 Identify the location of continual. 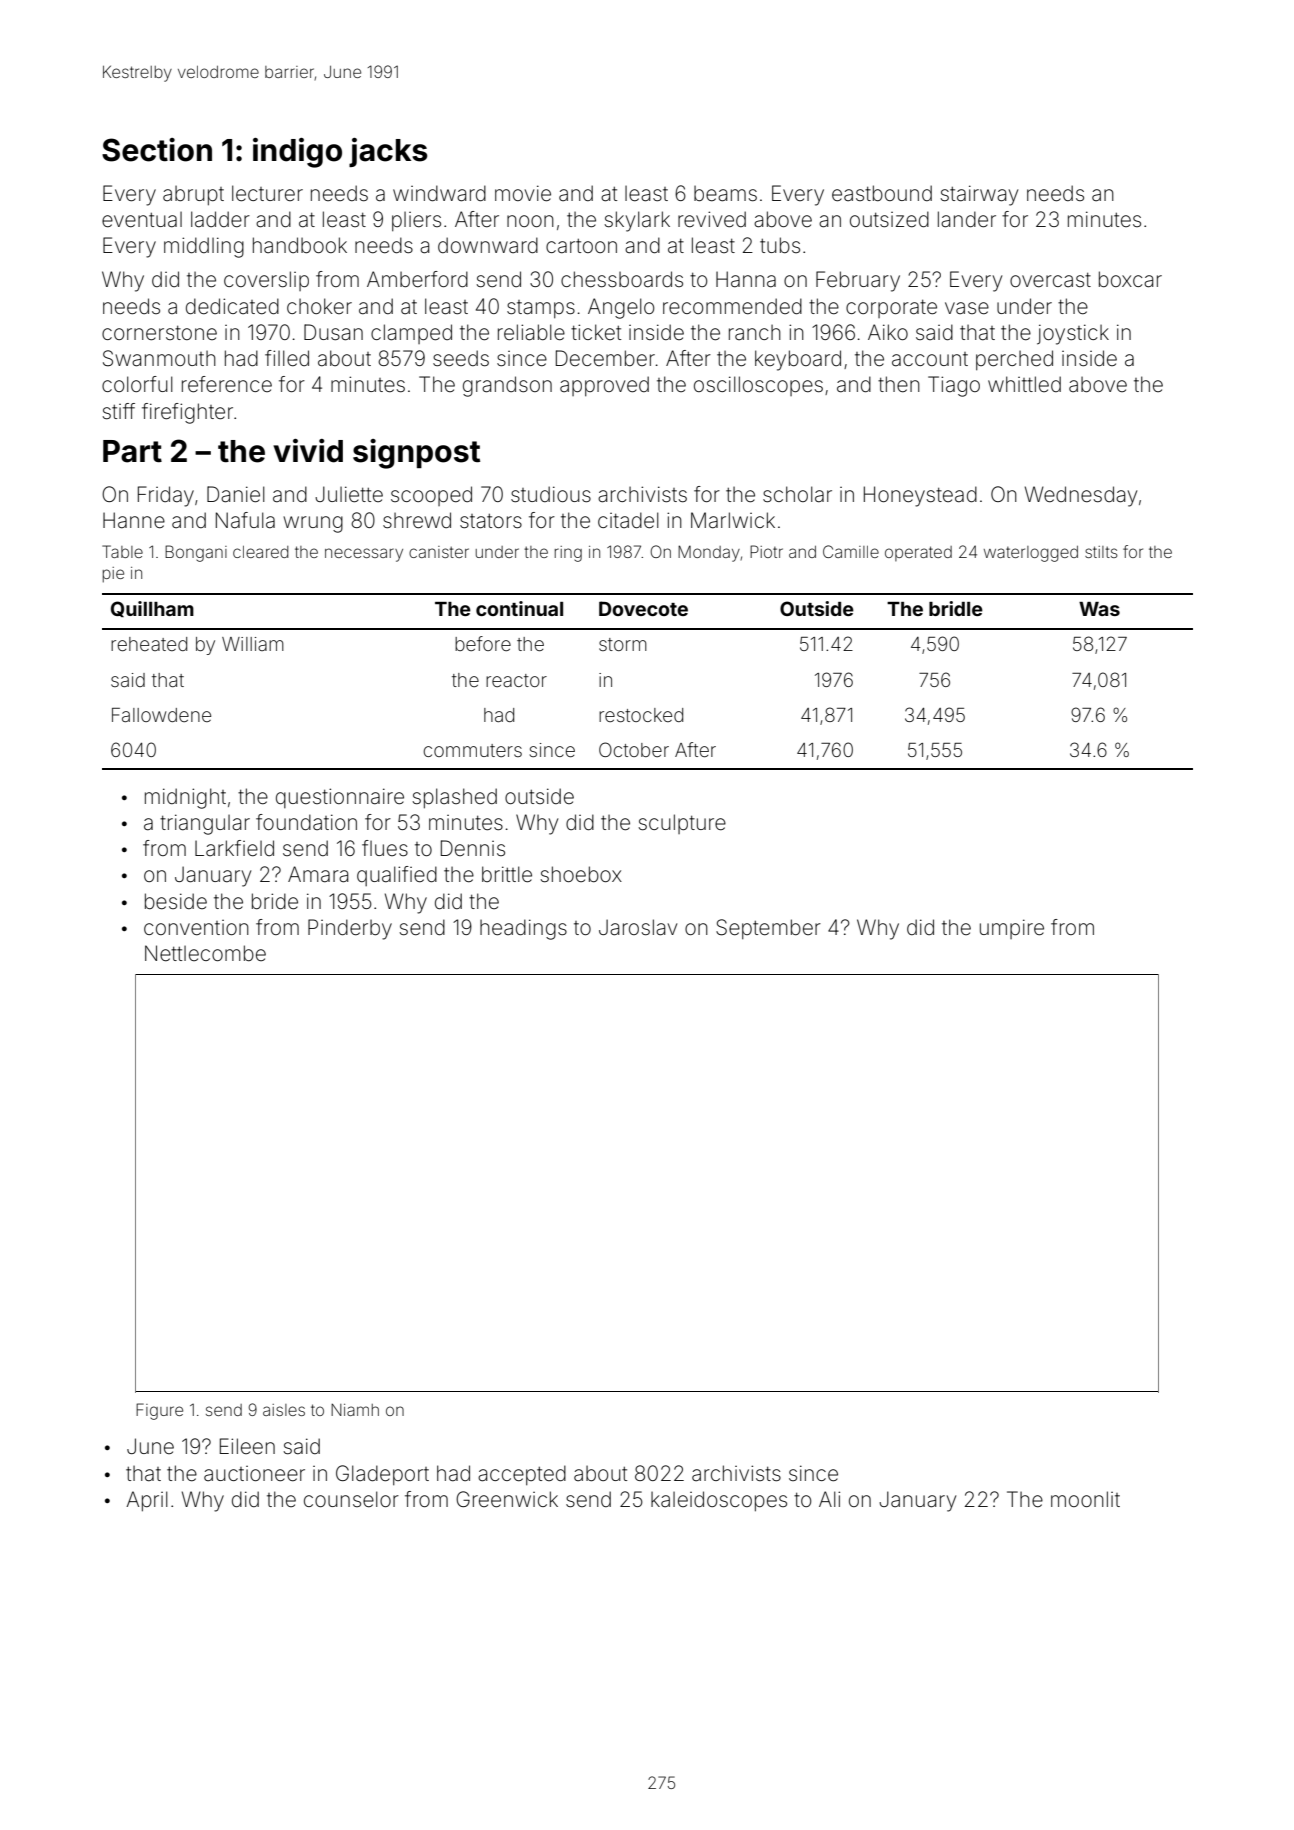
(519, 608).
